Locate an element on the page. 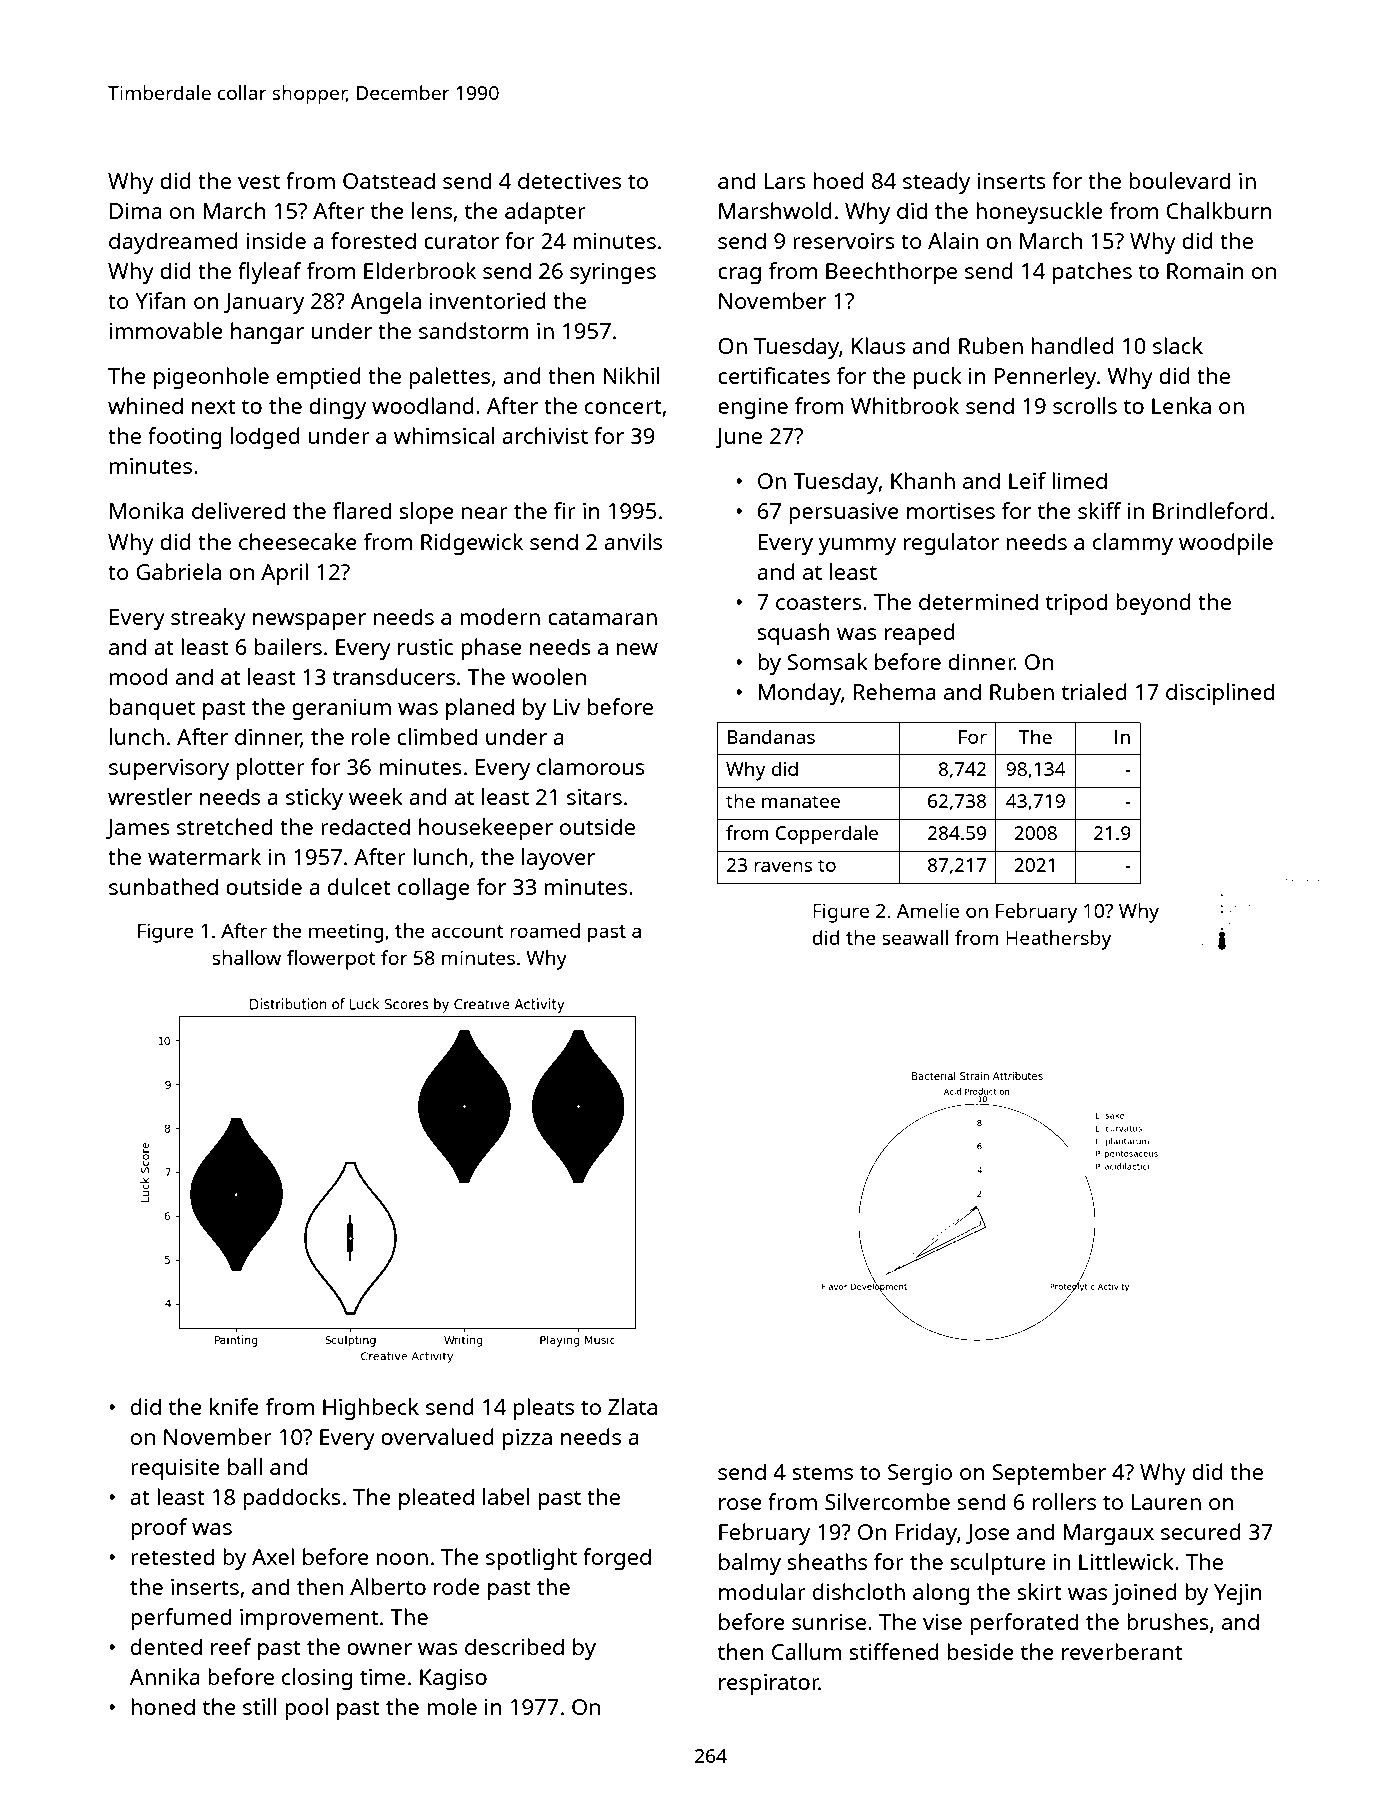 This document has width=1388, height=1796. flowerpot is located at coordinates (331, 960).
